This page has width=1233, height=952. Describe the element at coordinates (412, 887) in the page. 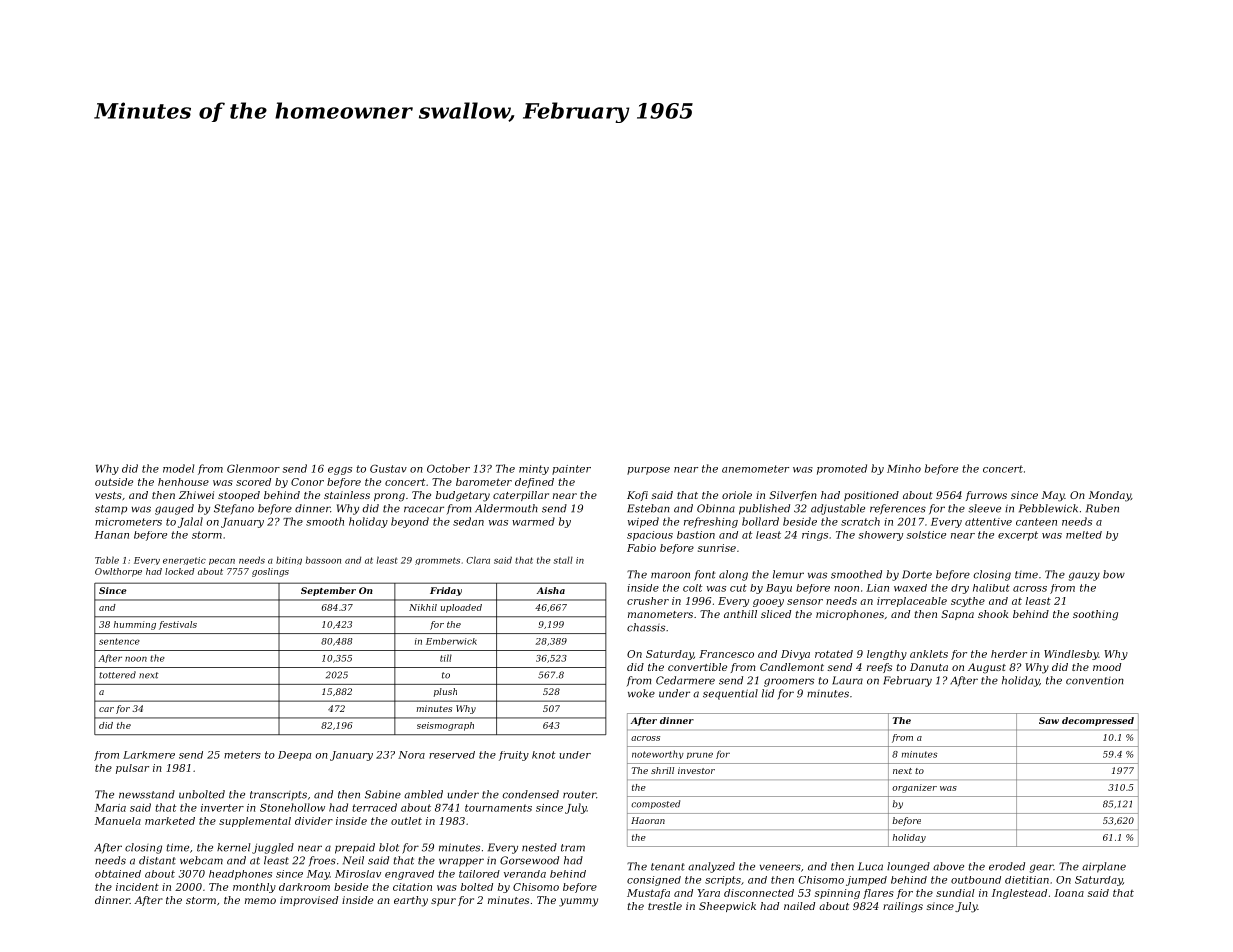

I see `citation` at that location.
